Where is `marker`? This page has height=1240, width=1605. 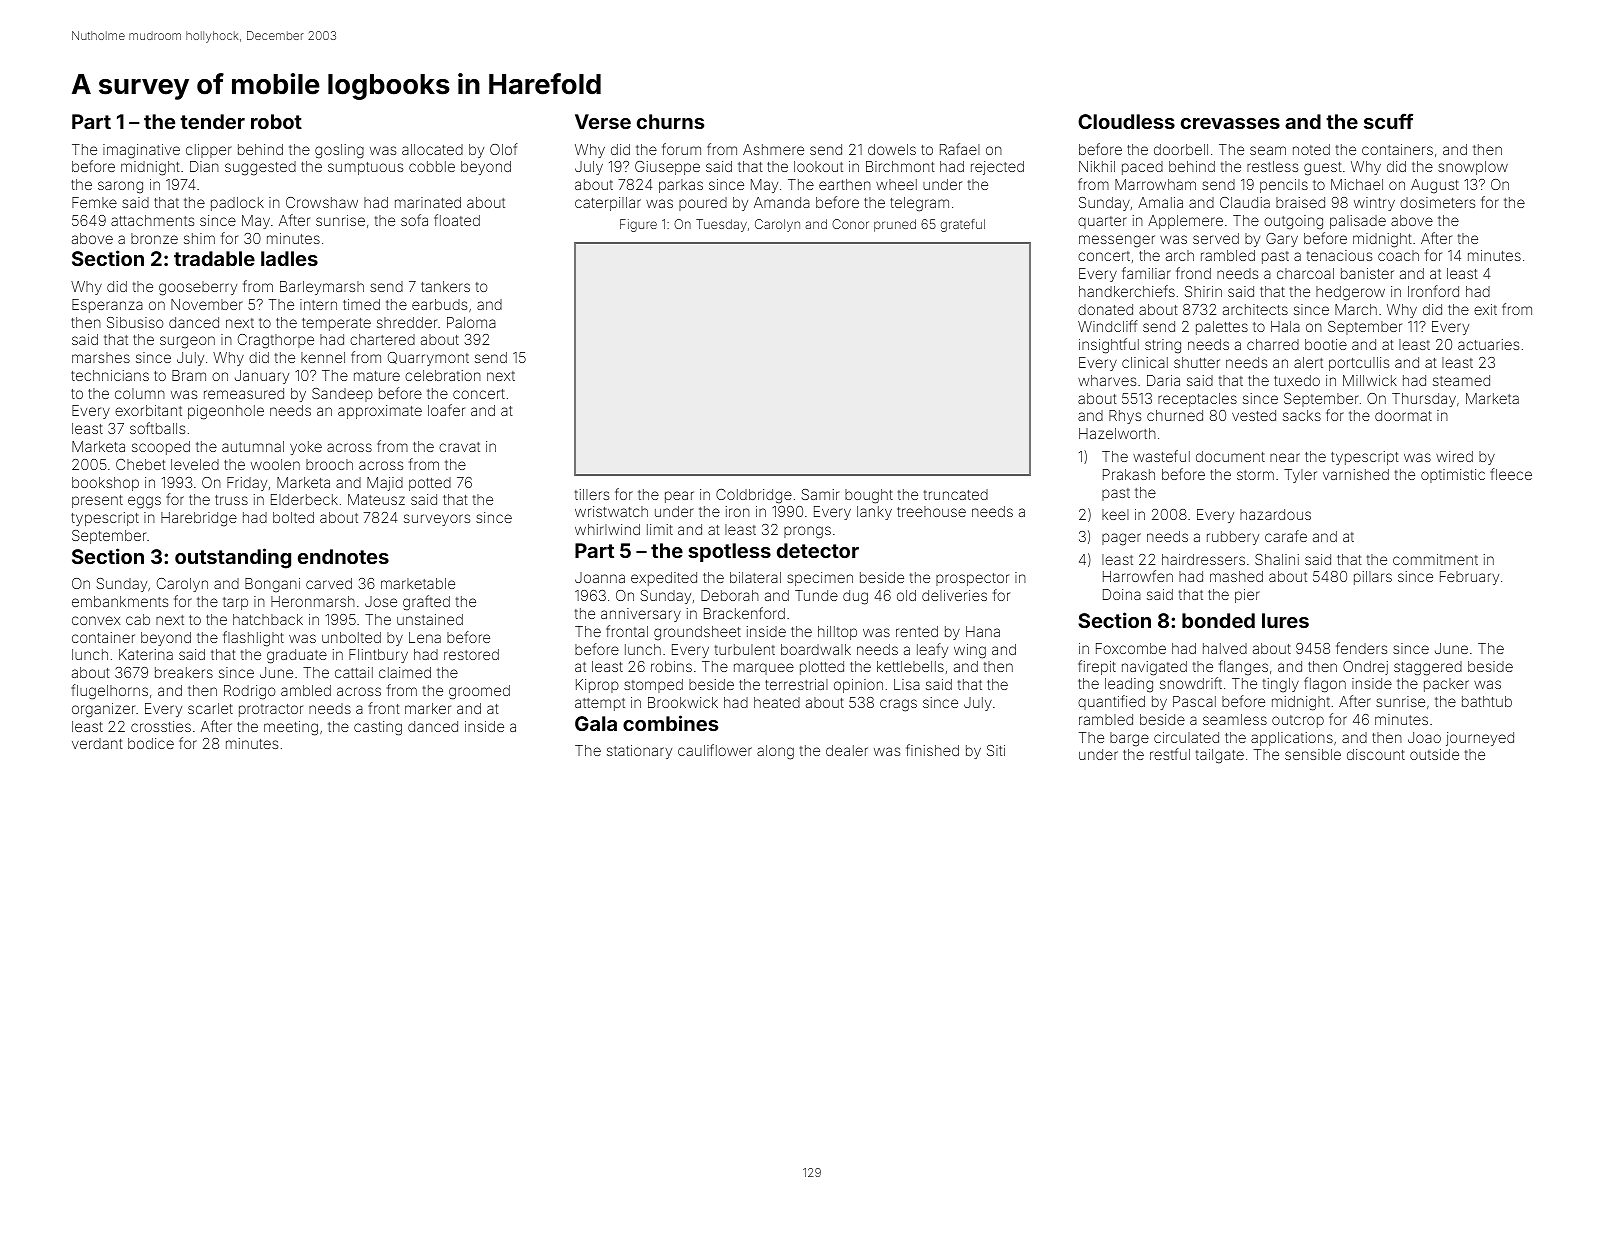
marker is located at coordinates (428, 708).
